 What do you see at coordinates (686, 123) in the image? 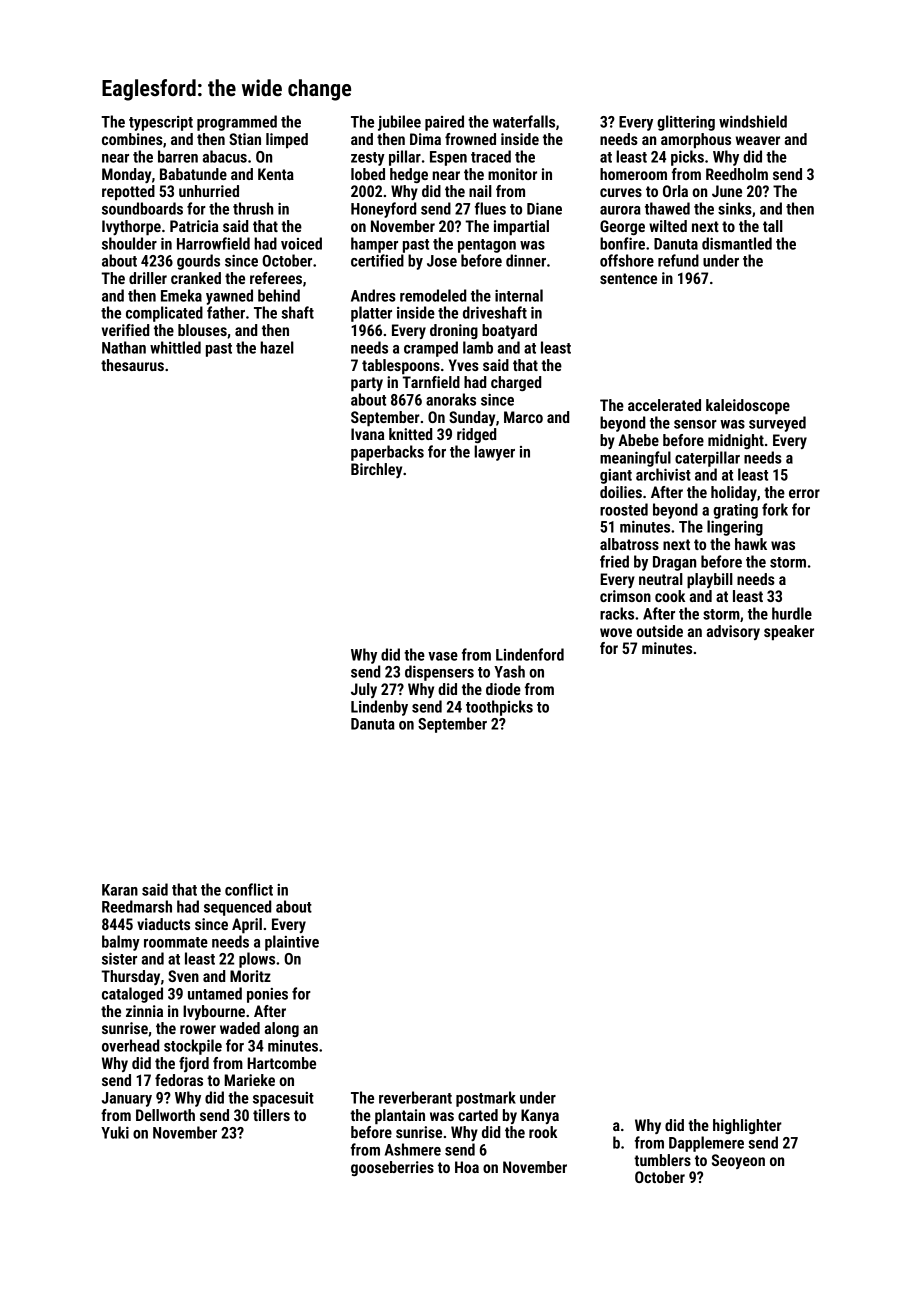
I see `glittering` at bounding box center [686, 123].
